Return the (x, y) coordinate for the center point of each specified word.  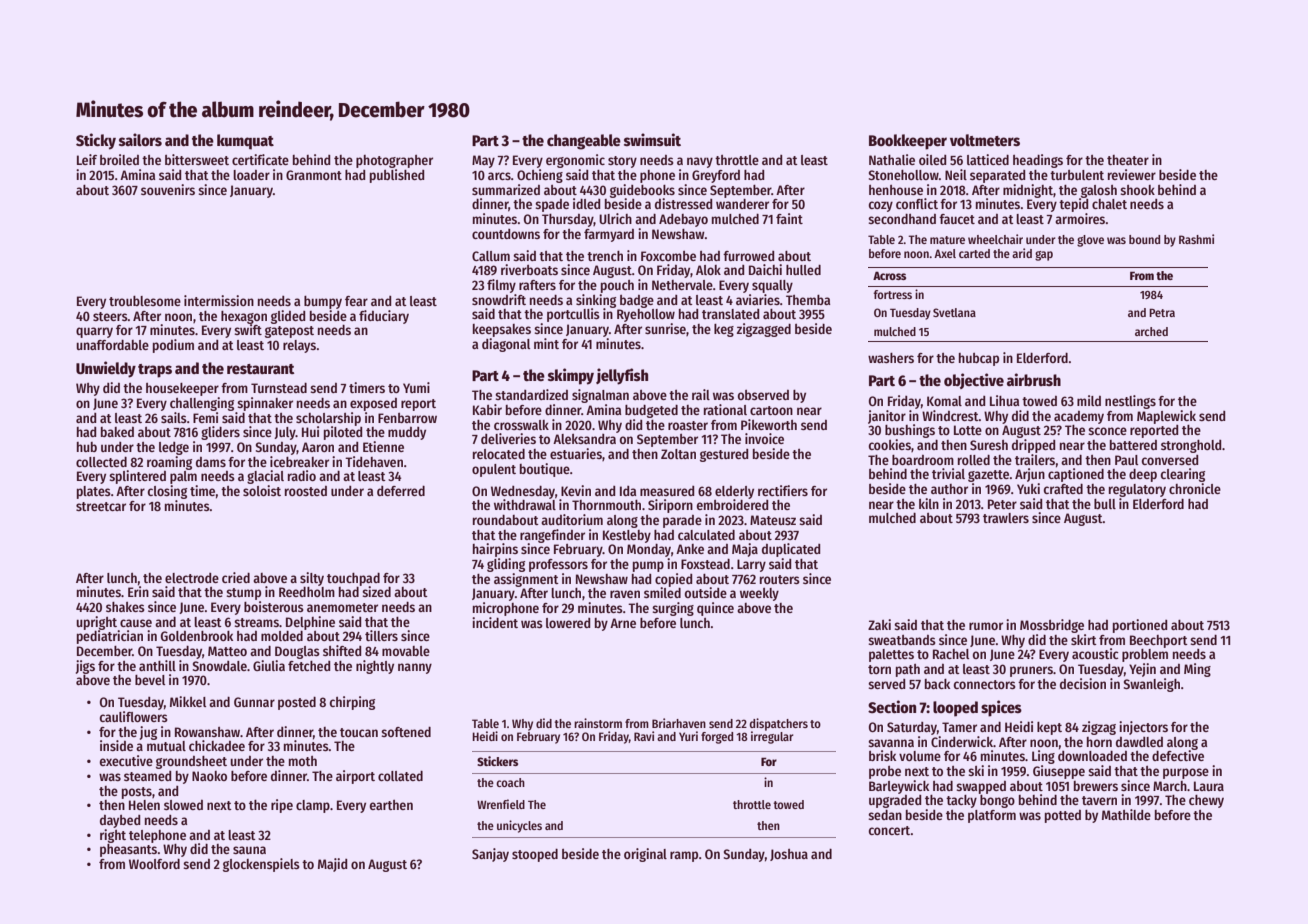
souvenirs (168, 189)
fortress (892, 294)
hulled (803, 270)
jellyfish (622, 376)
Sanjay (490, 855)
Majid (332, 865)
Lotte (968, 430)
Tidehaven (374, 461)
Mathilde (1126, 814)
